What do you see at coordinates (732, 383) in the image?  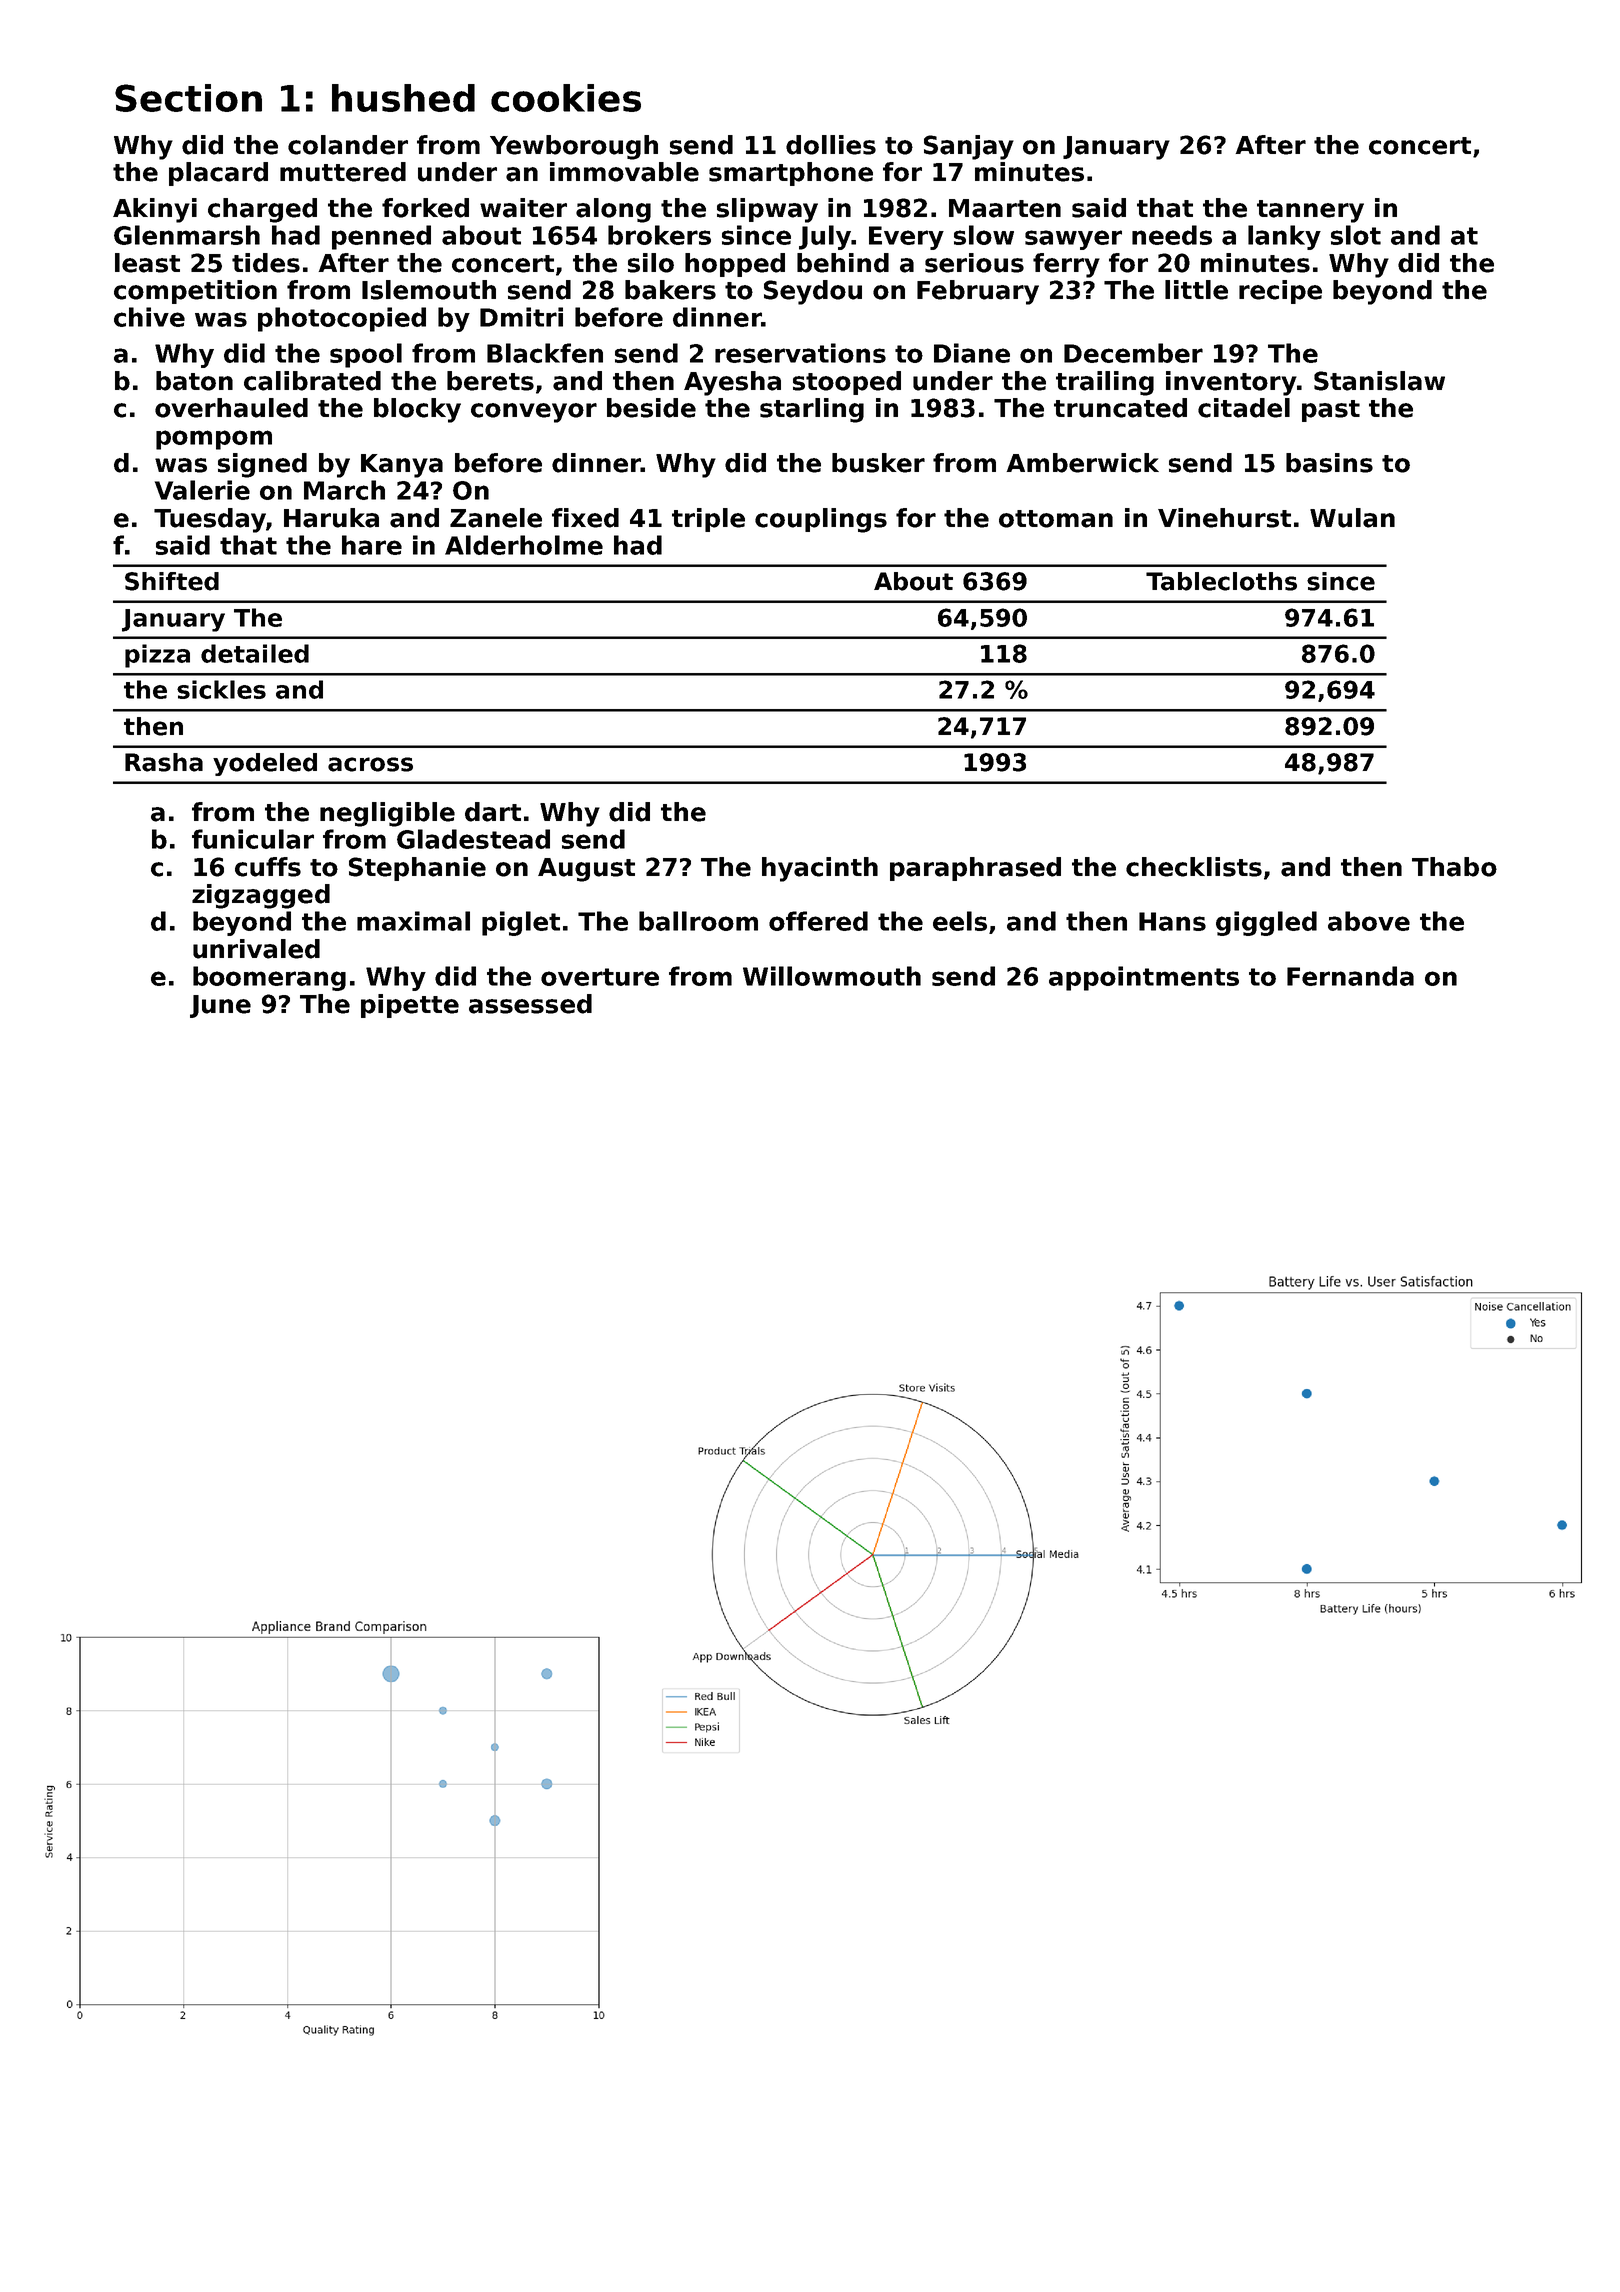 I see `Ayesha` at bounding box center [732, 383].
